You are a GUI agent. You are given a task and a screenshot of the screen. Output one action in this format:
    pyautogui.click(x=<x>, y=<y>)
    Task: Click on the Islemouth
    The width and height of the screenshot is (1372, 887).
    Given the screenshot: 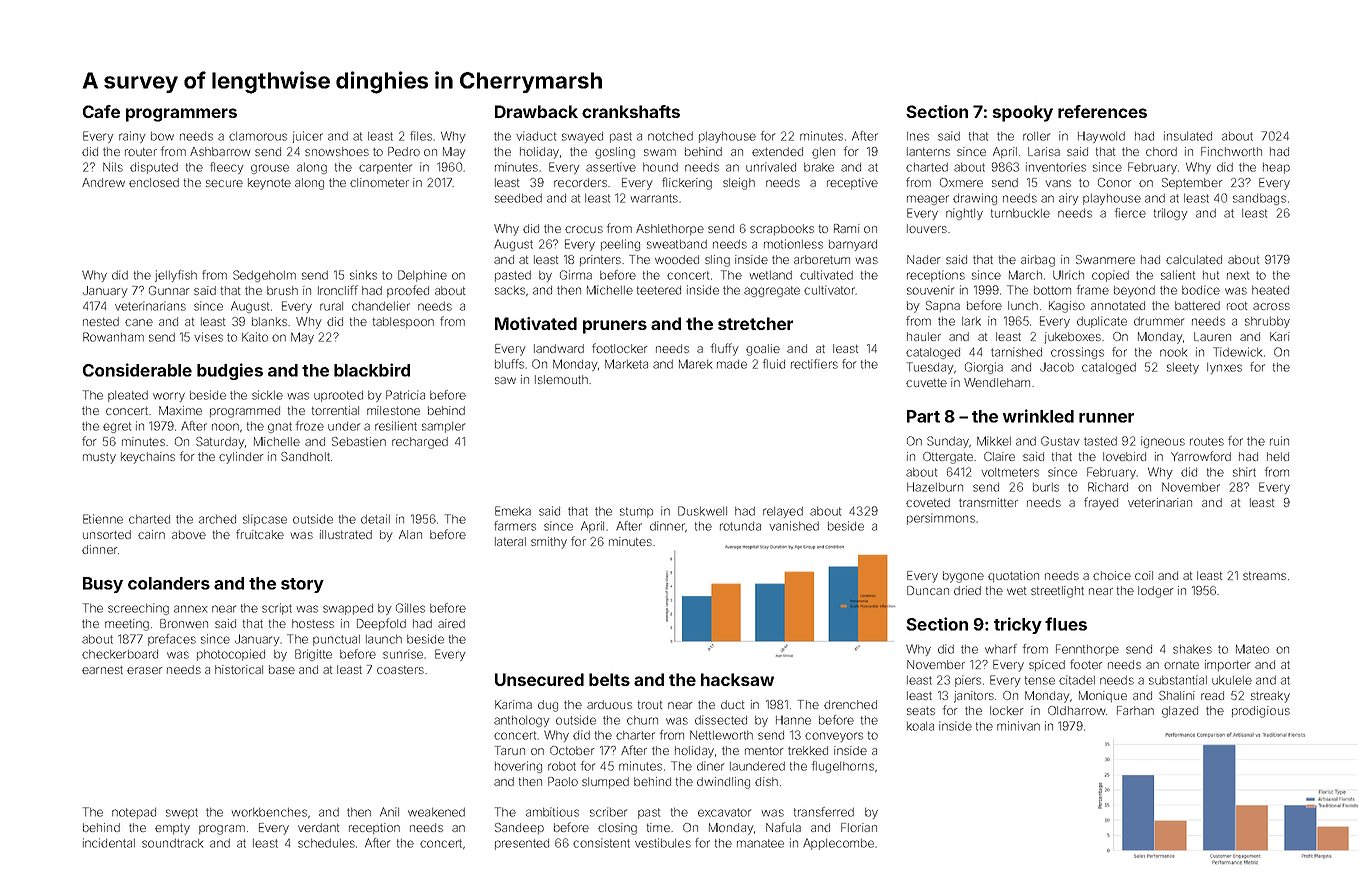 What is the action you would take?
    pyautogui.click(x=561, y=379)
